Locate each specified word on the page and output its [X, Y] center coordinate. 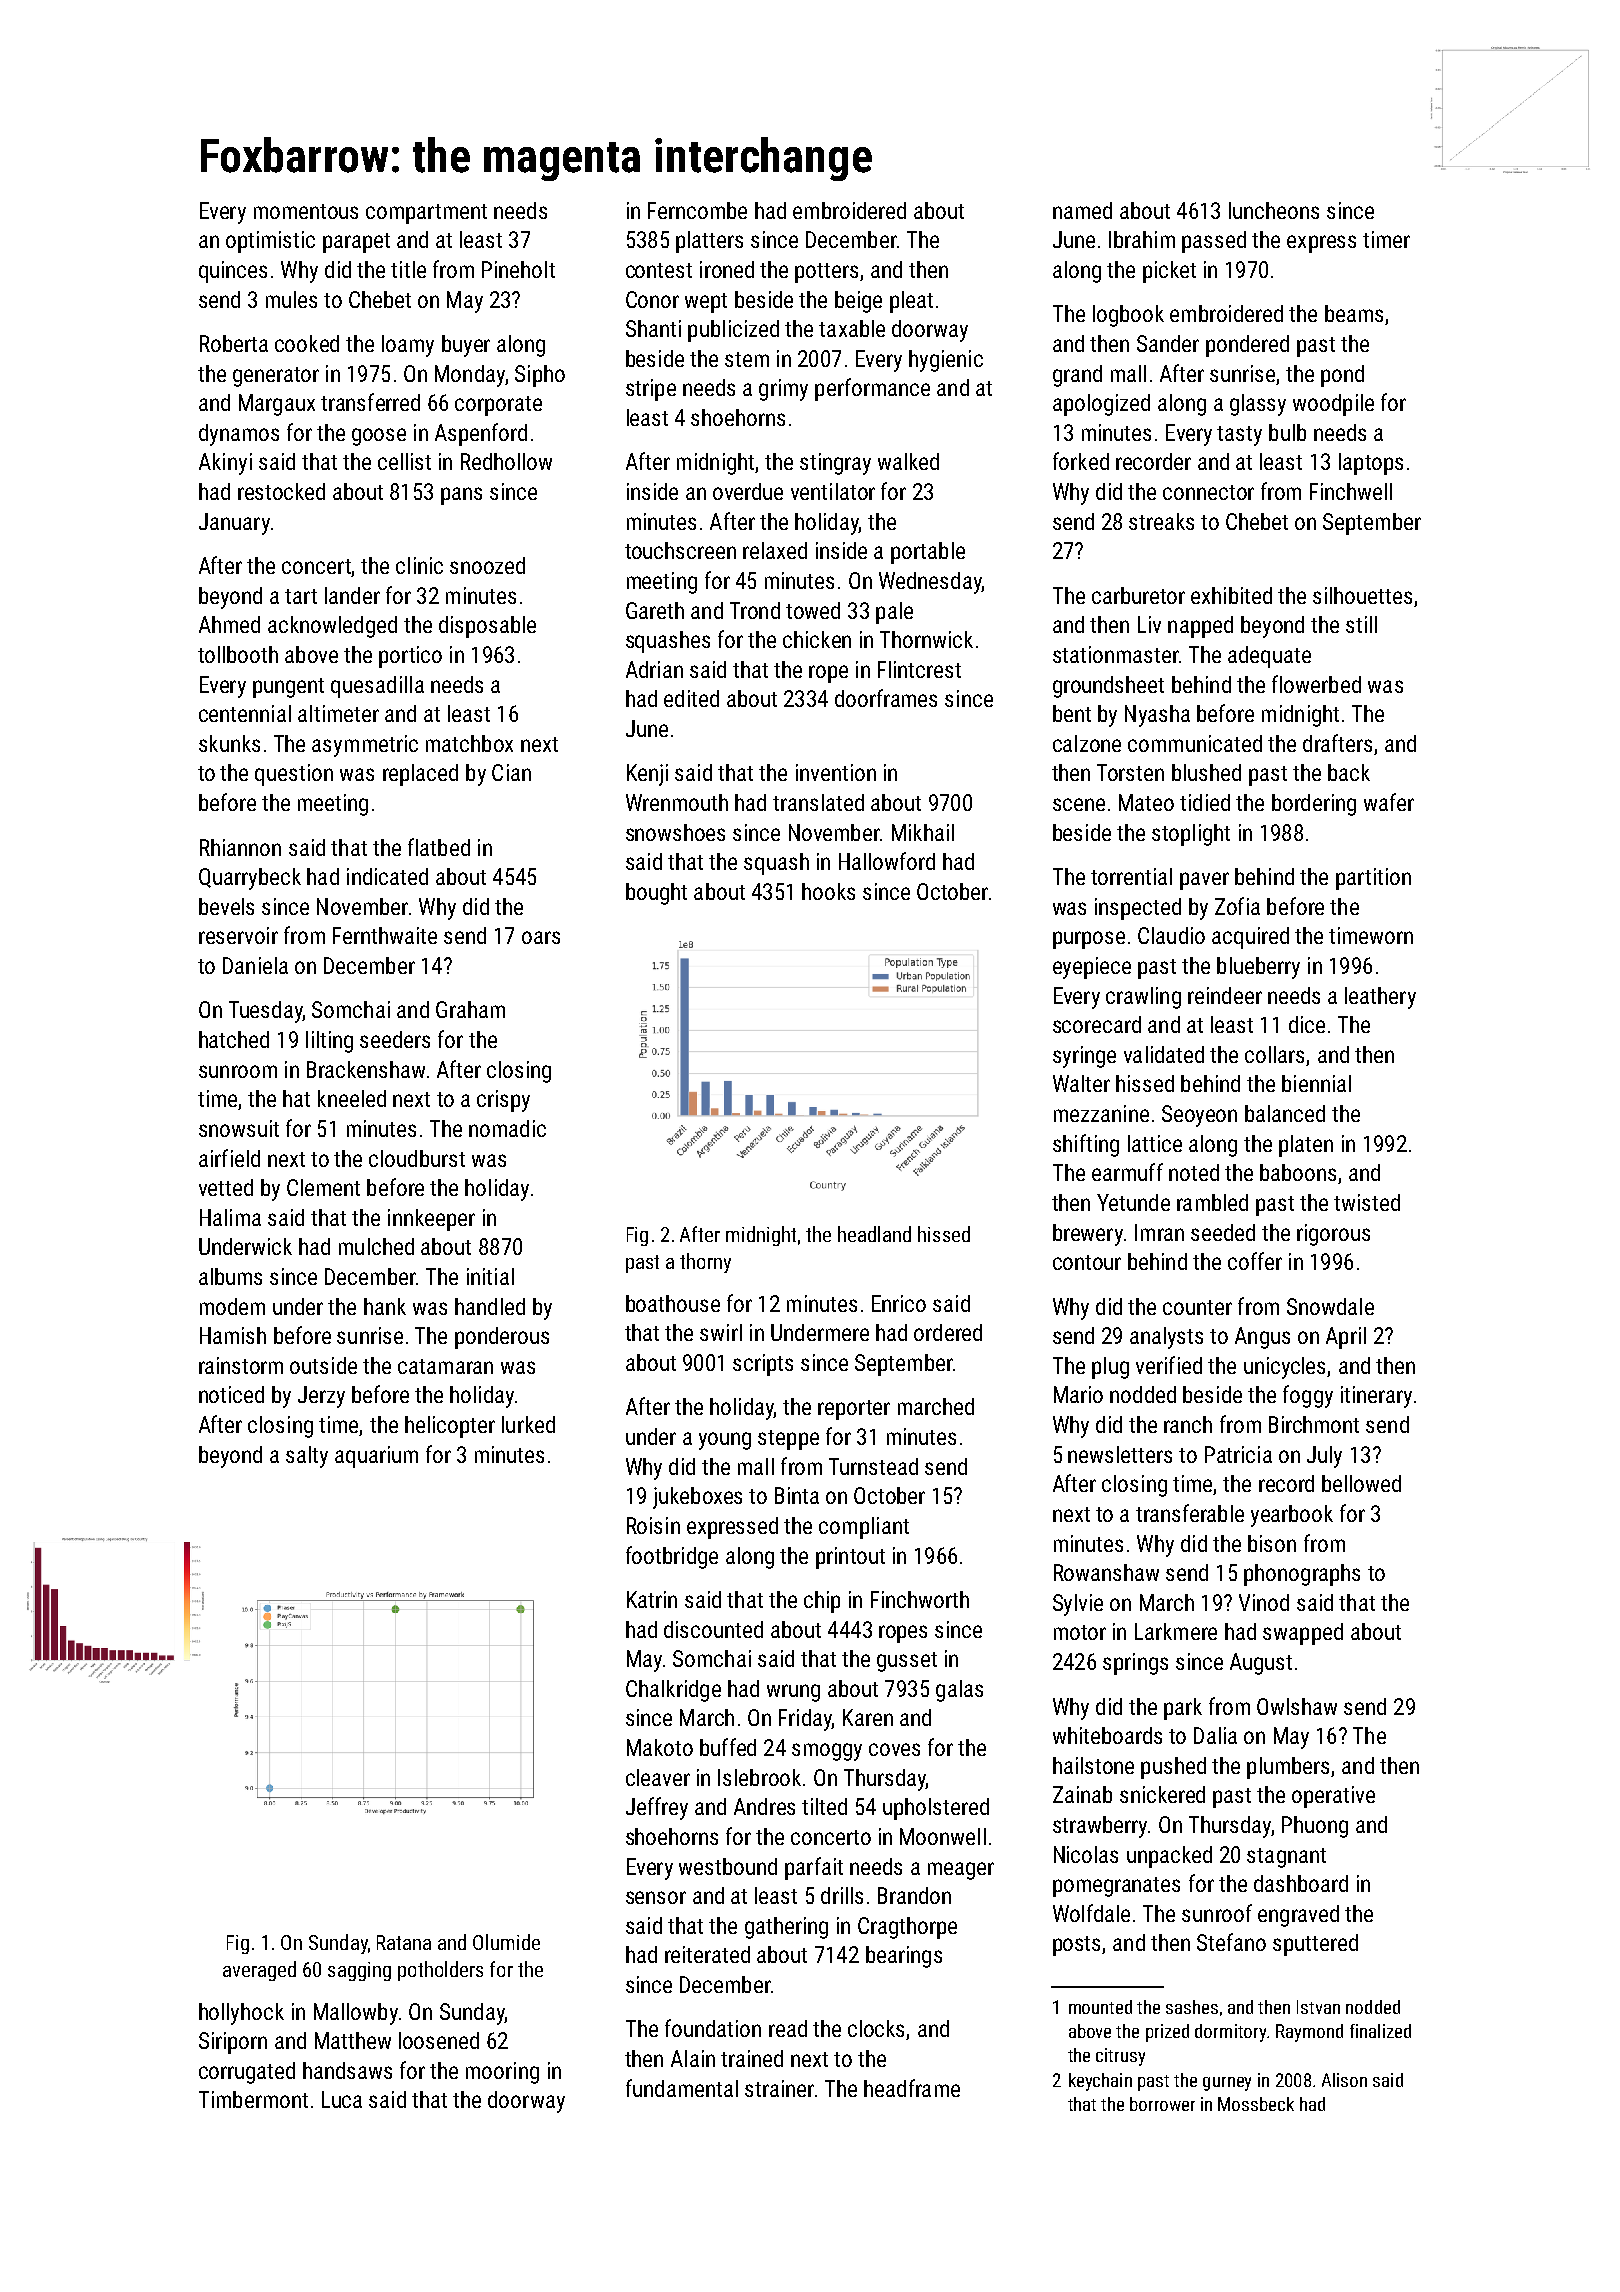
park [1183, 1709]
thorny [705, 1263]
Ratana [404, 1942]
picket [1169, 272]
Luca [342, 2099]
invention [836, 772]
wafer [1389, 802]
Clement [323, 1187]
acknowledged [332, 627]
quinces [233, 272]
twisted [1367, 1202]
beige [858, 302]
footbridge [672, 1557]
